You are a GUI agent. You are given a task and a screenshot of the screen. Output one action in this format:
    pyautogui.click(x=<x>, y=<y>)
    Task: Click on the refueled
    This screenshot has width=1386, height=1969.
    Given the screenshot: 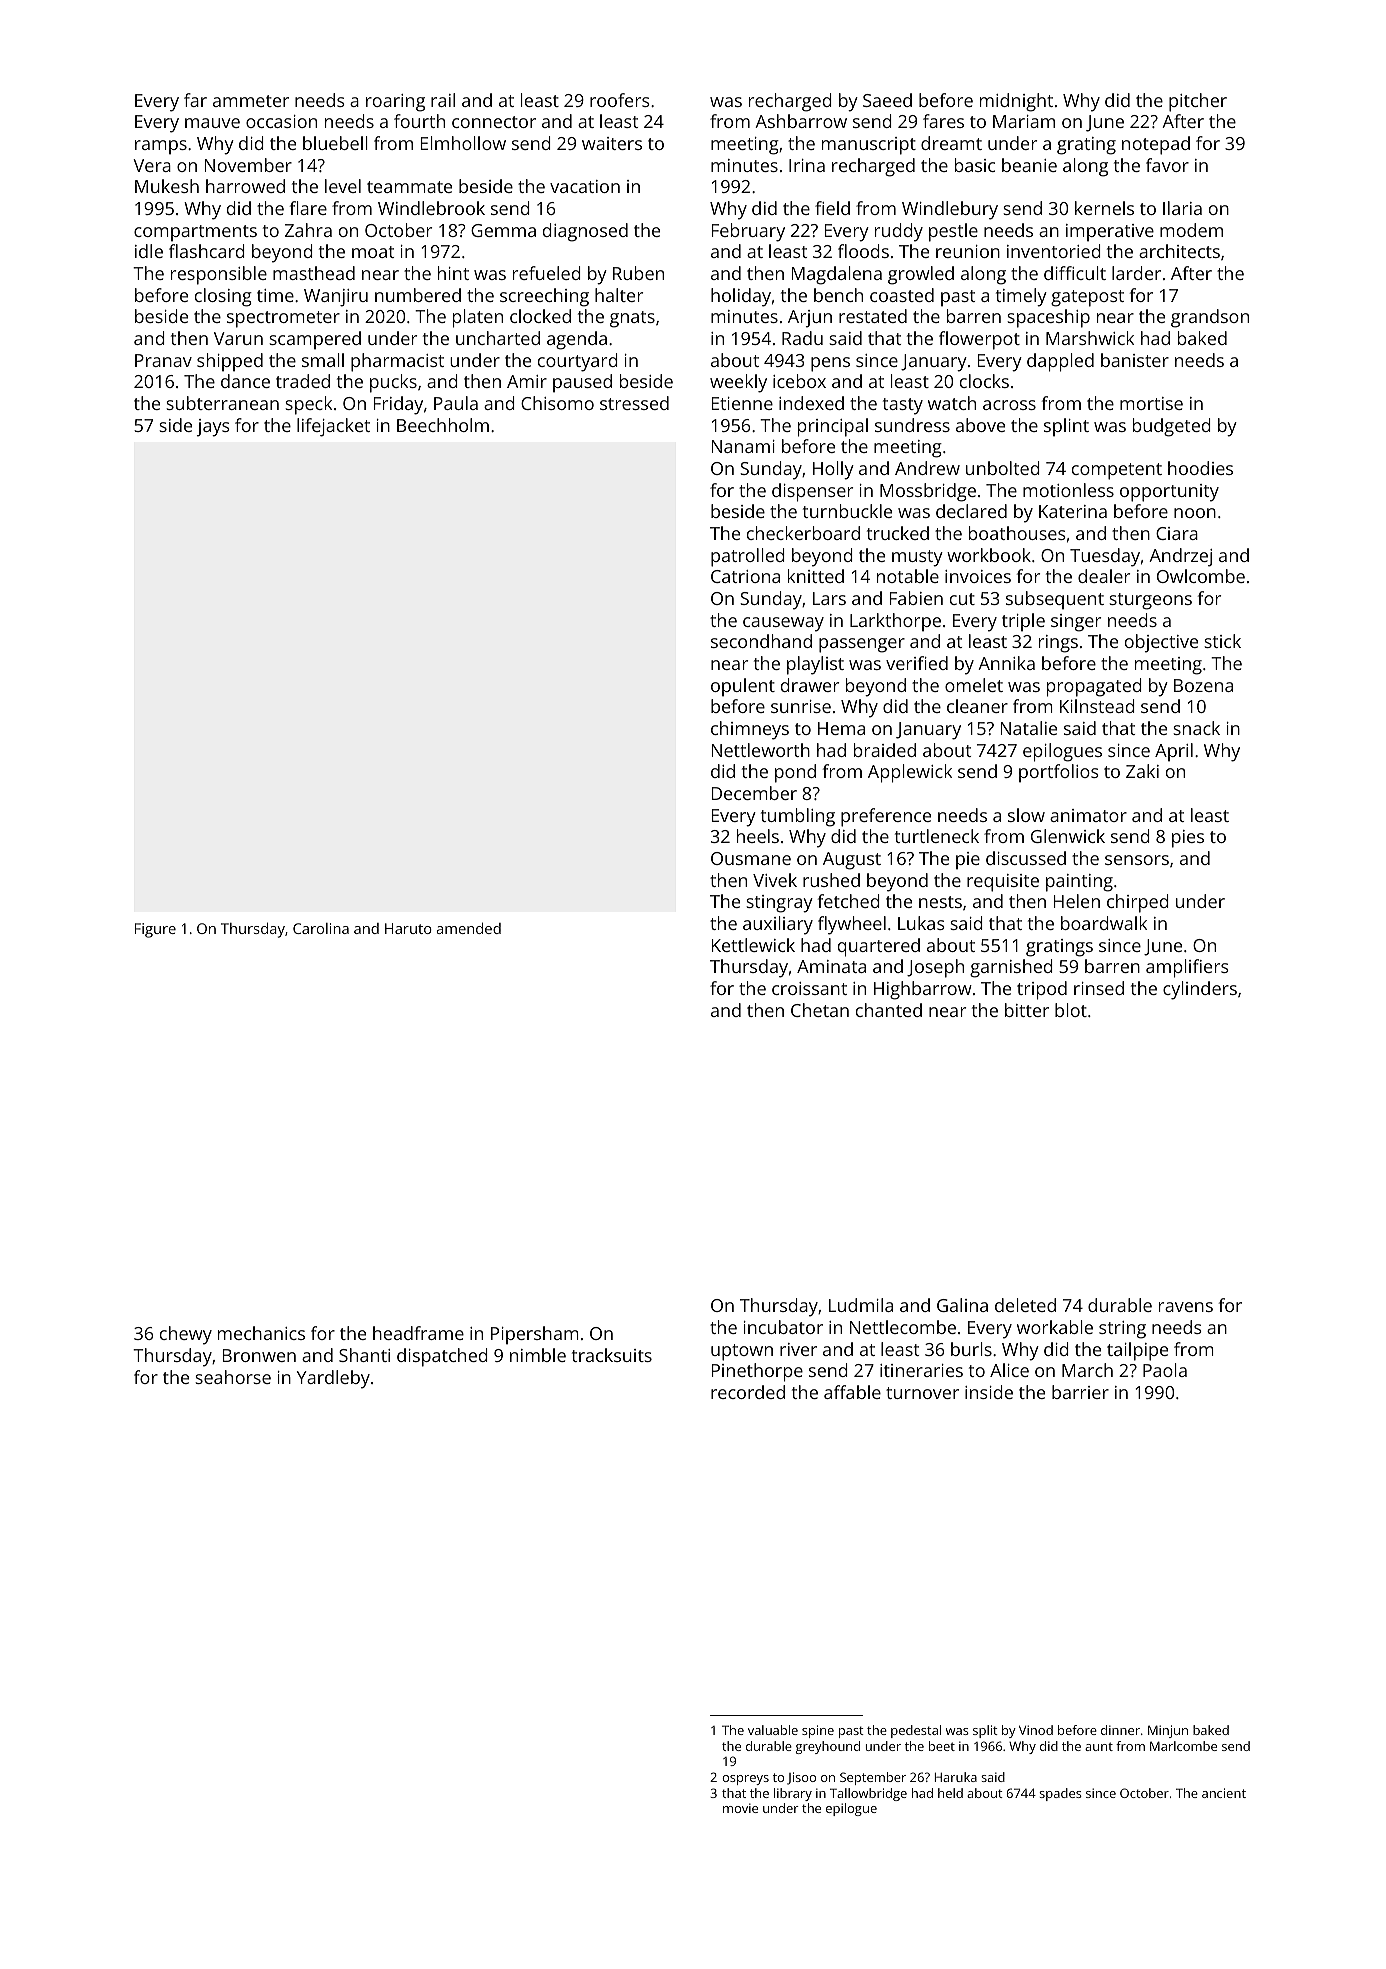 What is the action you would take?
    pyautogui.click(x=547, y=273)
